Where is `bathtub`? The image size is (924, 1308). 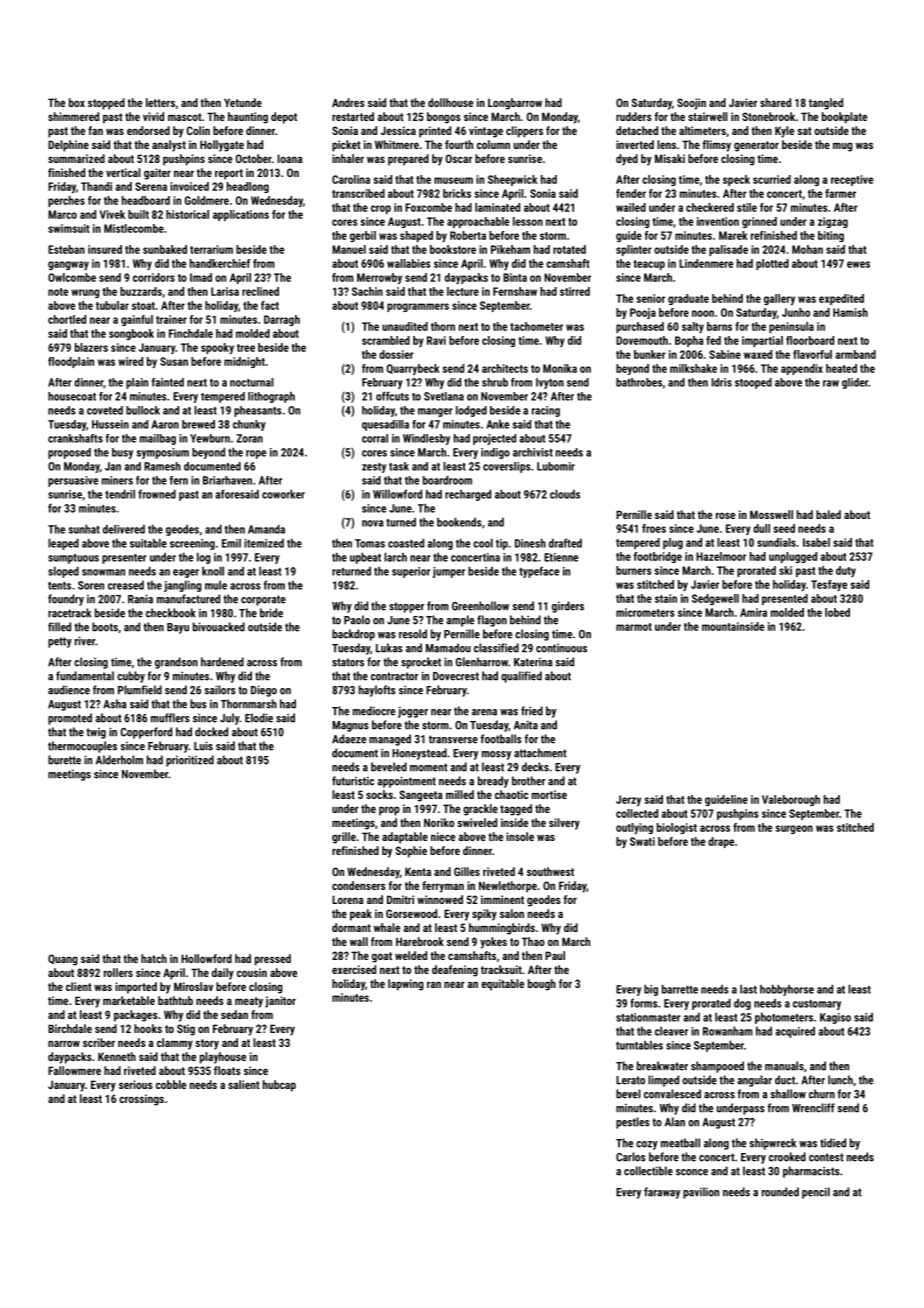
bathtub is located at coordinates (175, 1000).
